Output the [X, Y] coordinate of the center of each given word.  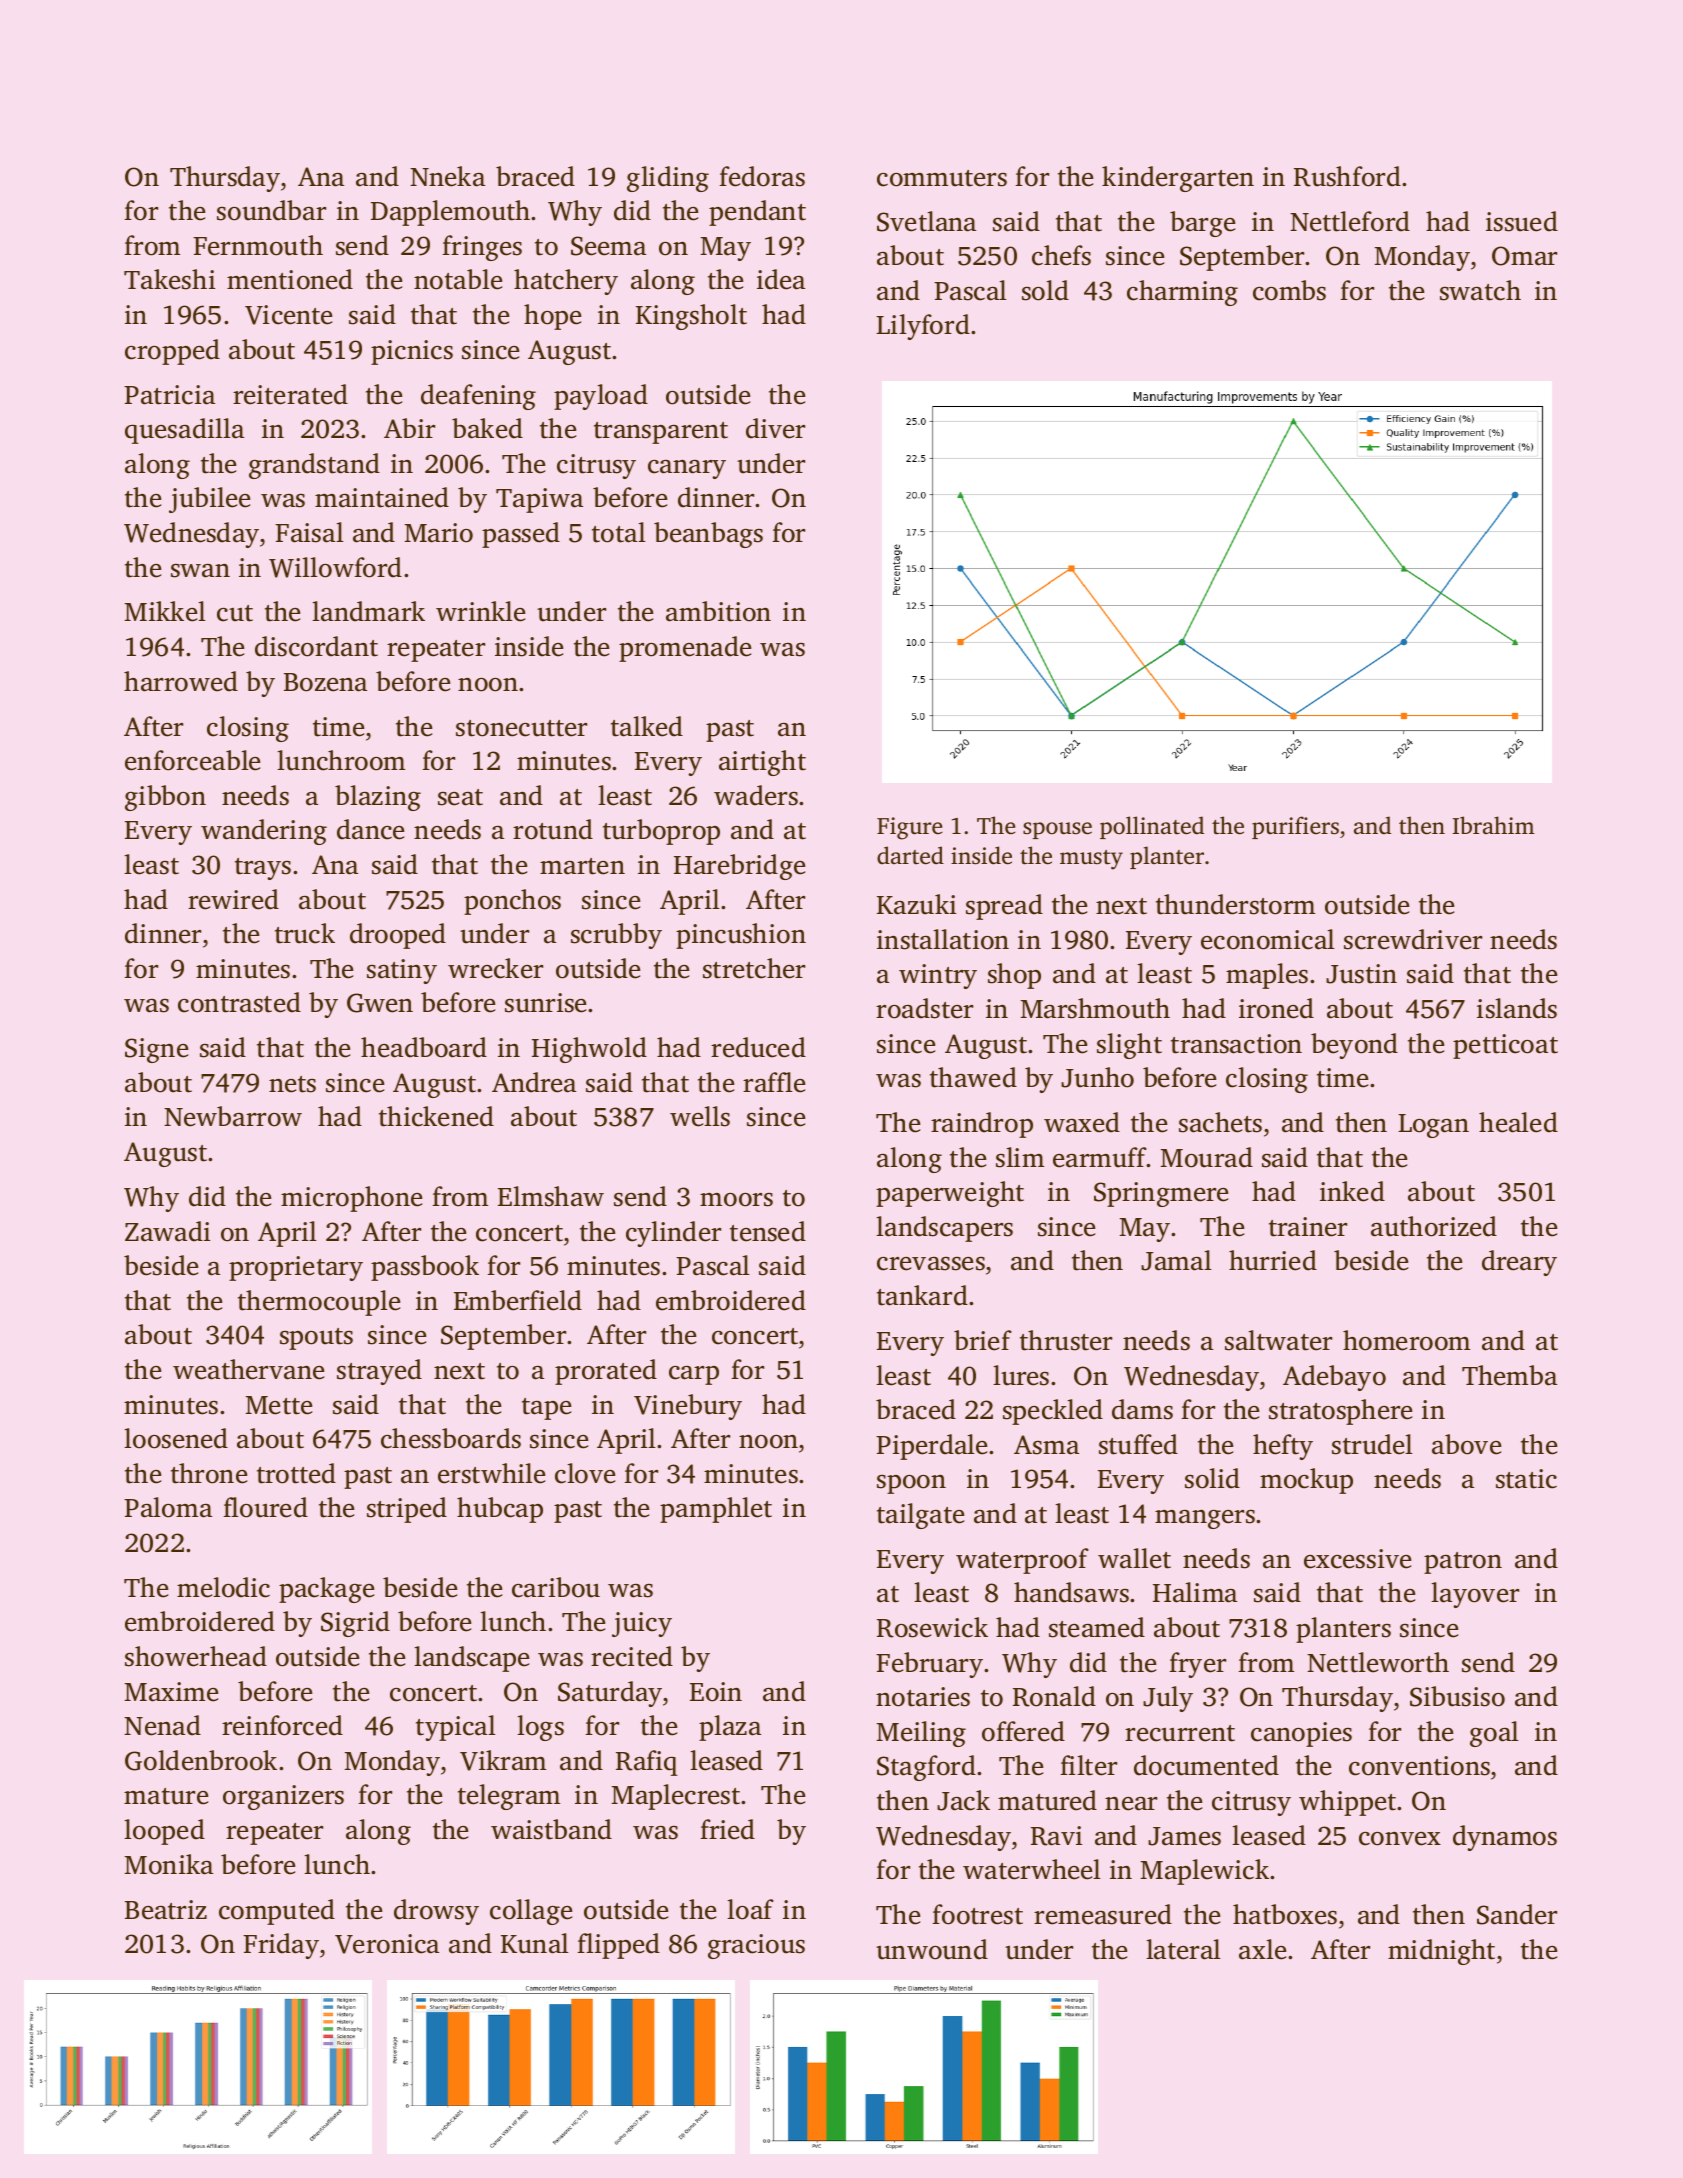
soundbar [271, 210]
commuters [942, 178]
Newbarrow [233, 1116]
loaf [750, 1909]
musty [1091, 860]
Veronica [387, 1944]
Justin [1361, 974]
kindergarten [1178, 179]
